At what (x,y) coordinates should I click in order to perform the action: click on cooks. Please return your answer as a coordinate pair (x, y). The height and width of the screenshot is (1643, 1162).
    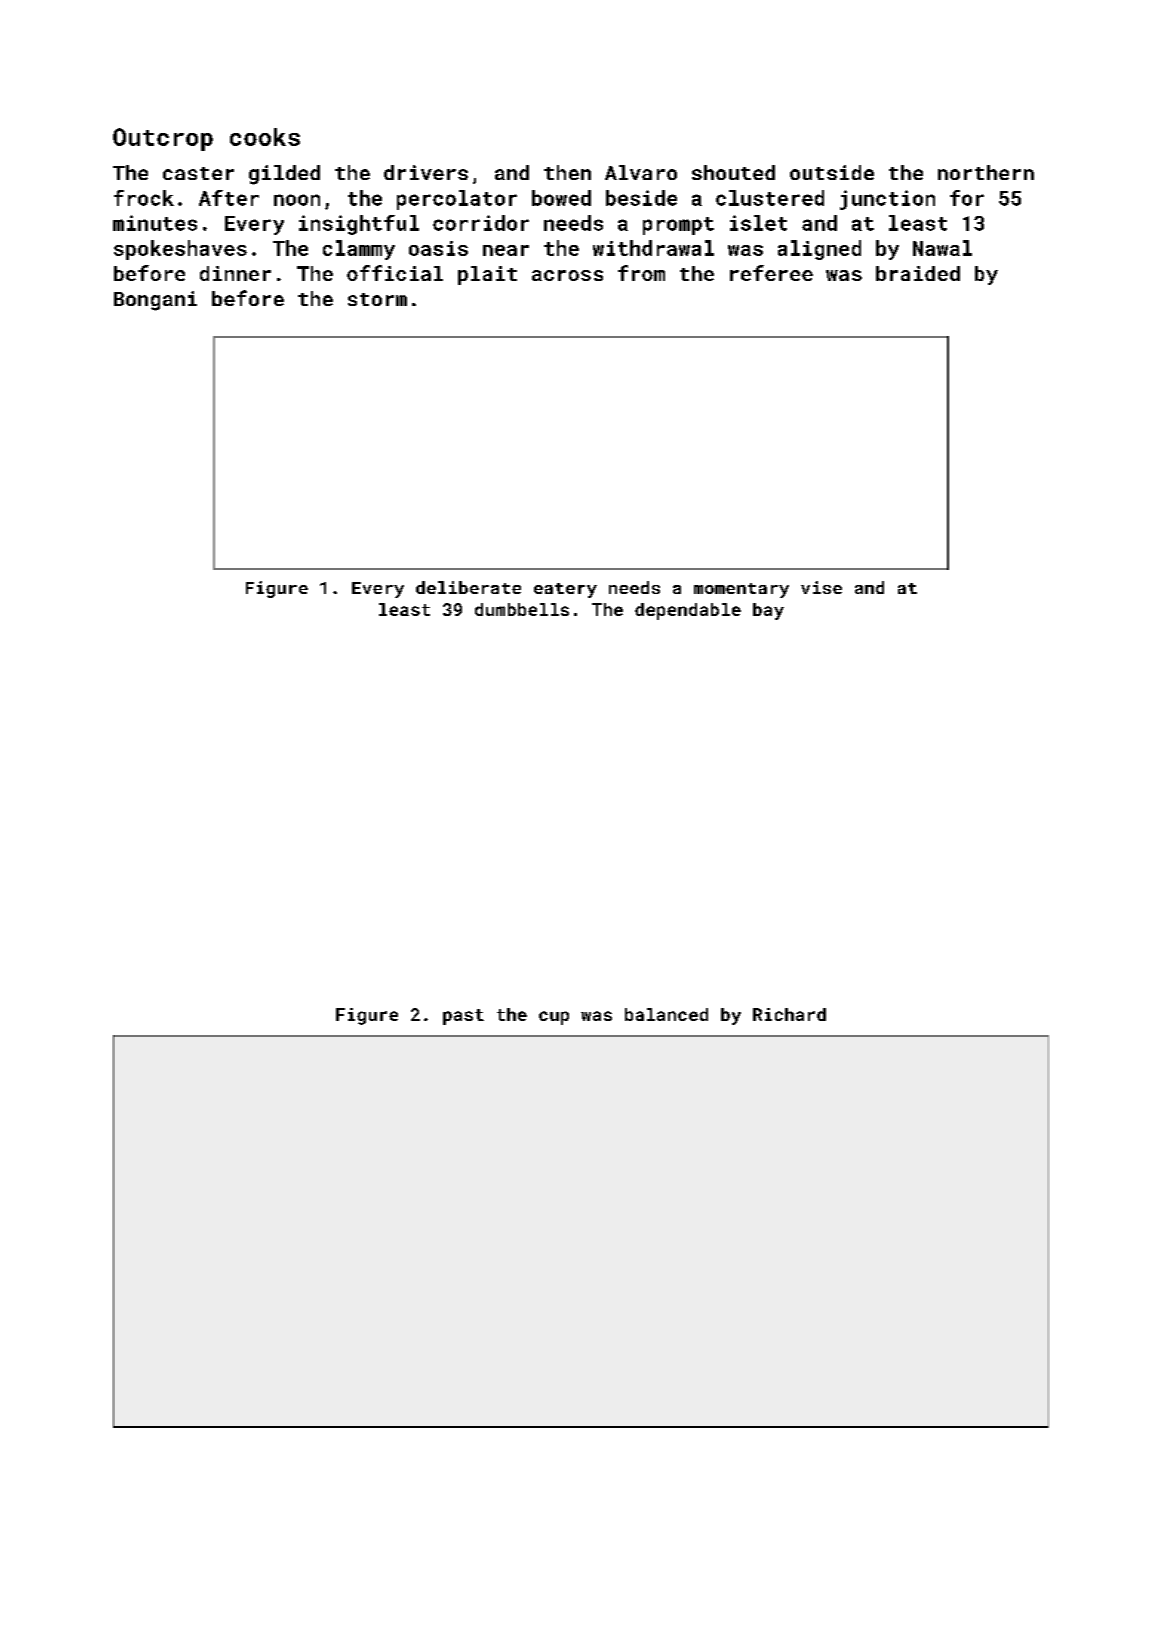
    Looking at the image, I should click on (265, 137).
